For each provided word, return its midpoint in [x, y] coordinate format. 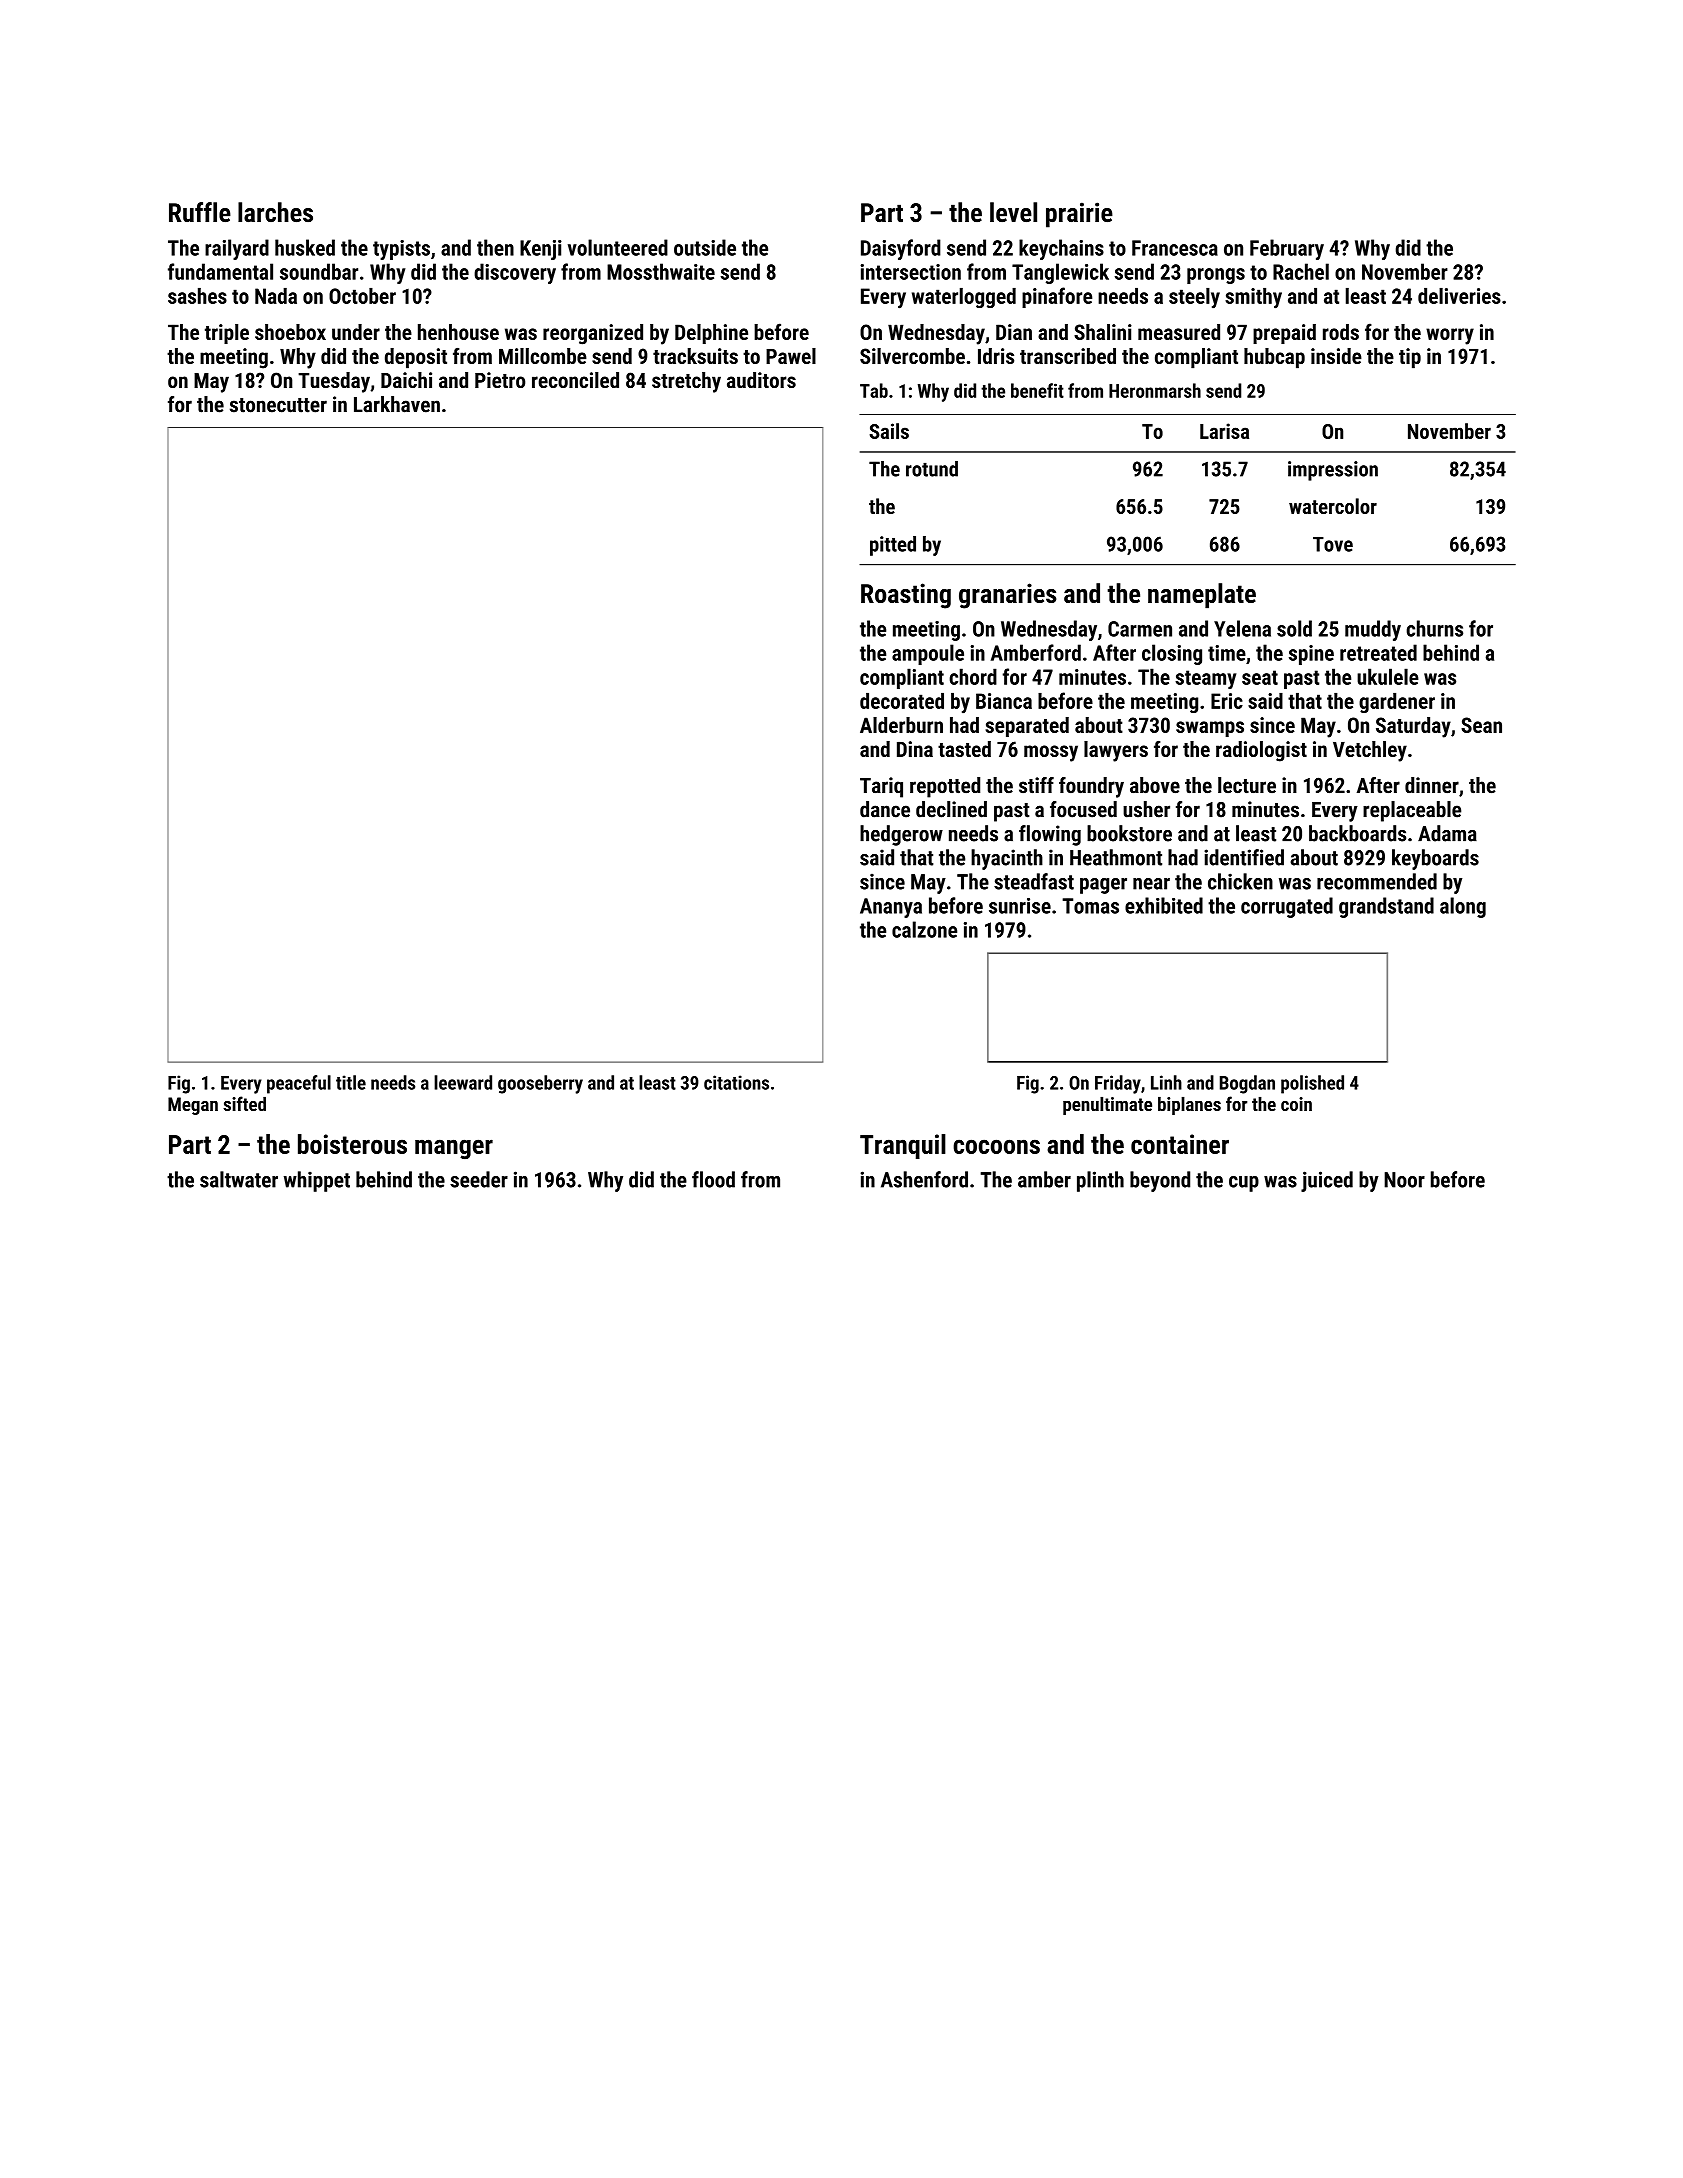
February [1287, 249]
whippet [317, 1181]
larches [275, 212]
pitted [893, 546]
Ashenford [924, 1179]
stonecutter [278, 405]
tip [1410, 358]
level [1013, 212]
